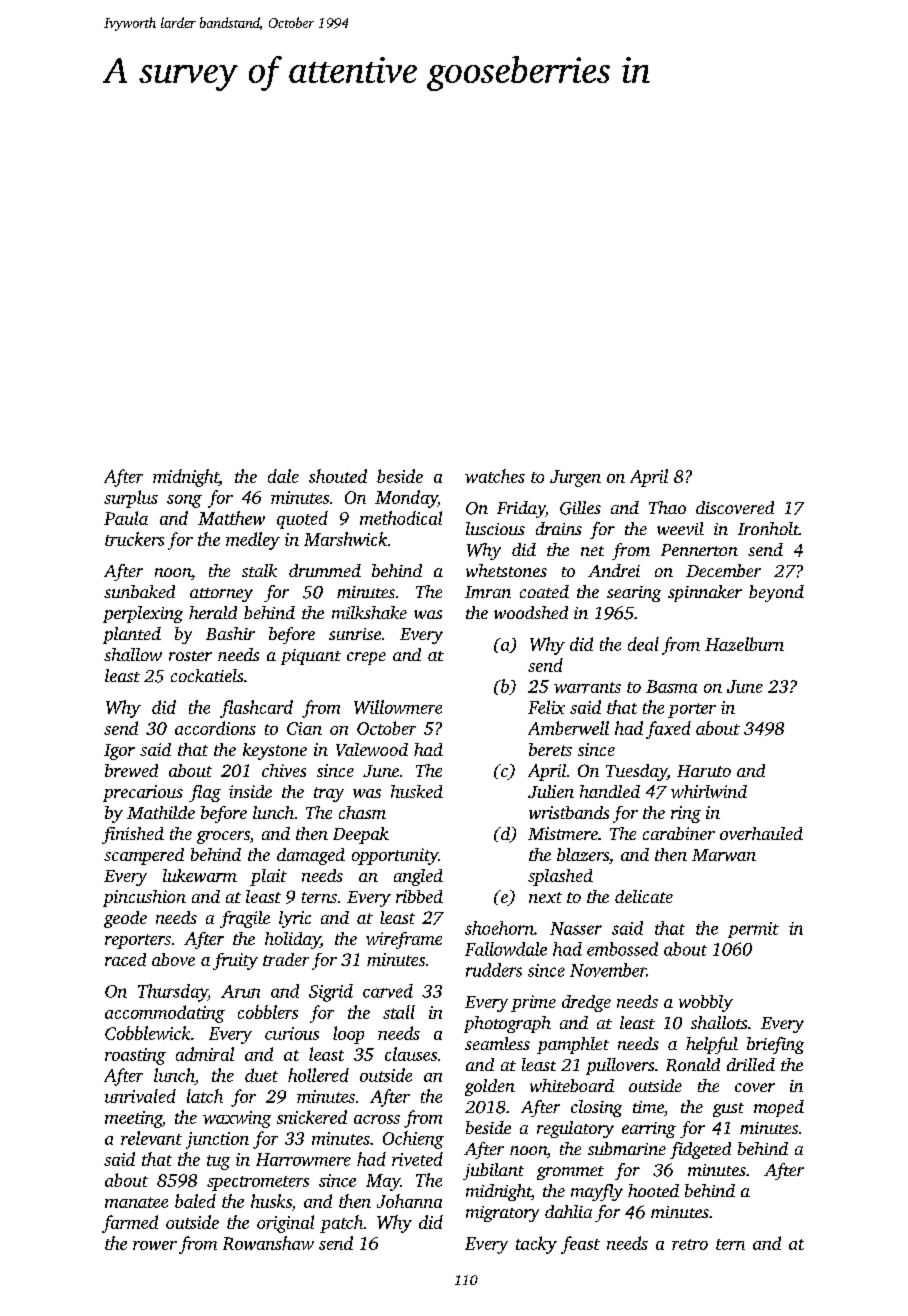 The height and width of the document is (1316, 908). I want to click on watches, so click(495, 476).
